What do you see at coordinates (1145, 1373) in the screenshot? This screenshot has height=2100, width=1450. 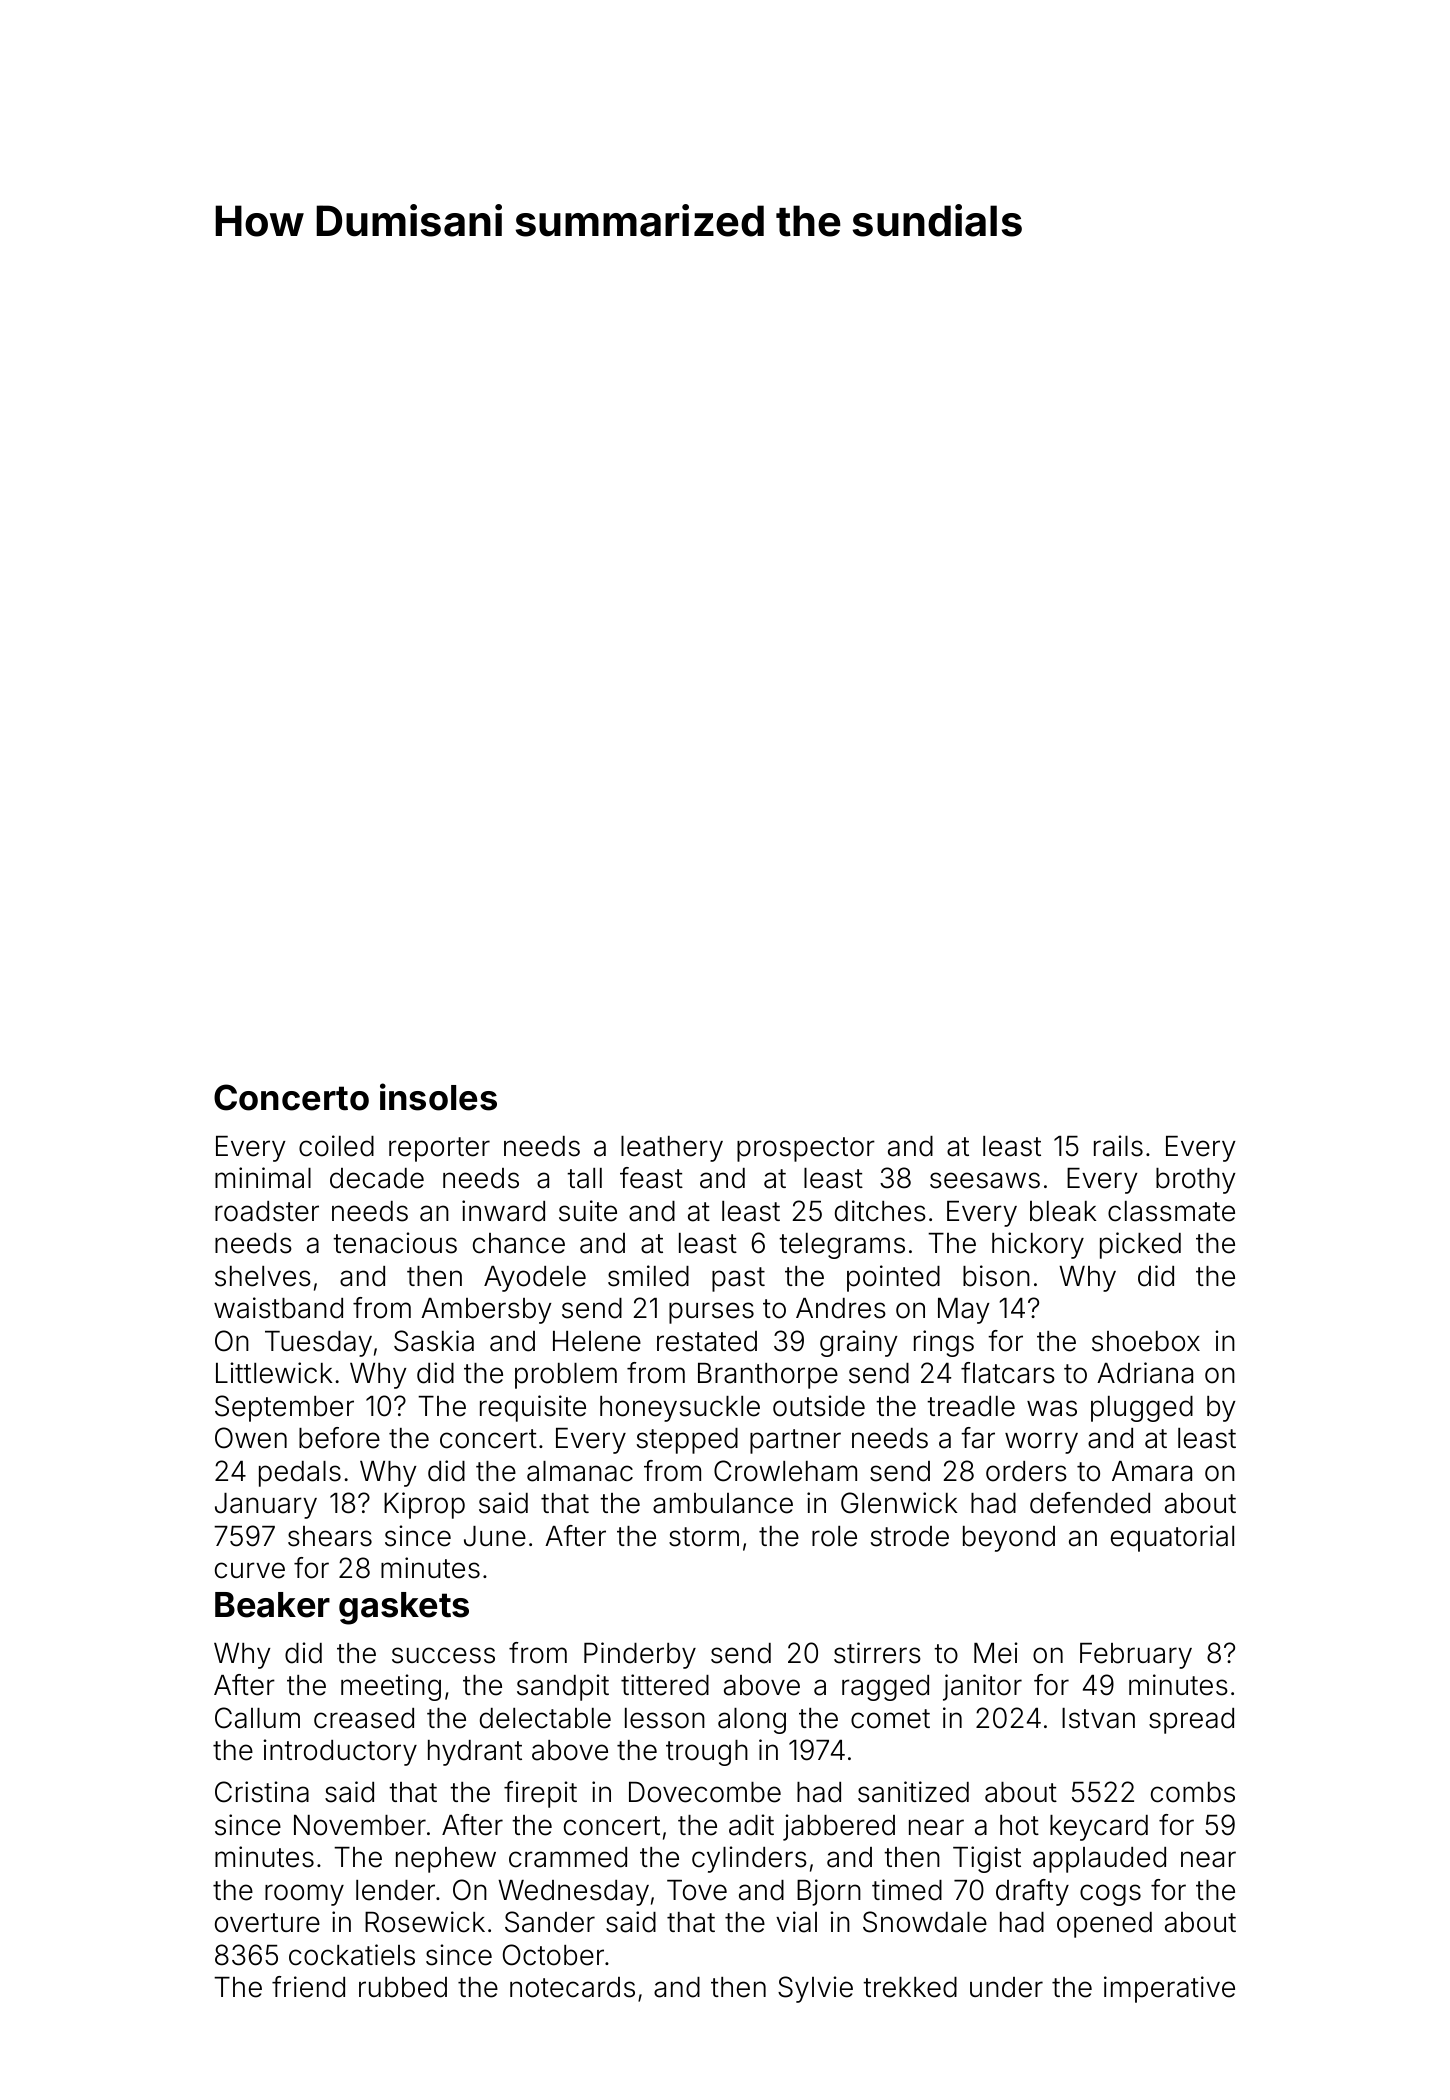 I see `Adriana` at bounding box center [1145, 1373].
